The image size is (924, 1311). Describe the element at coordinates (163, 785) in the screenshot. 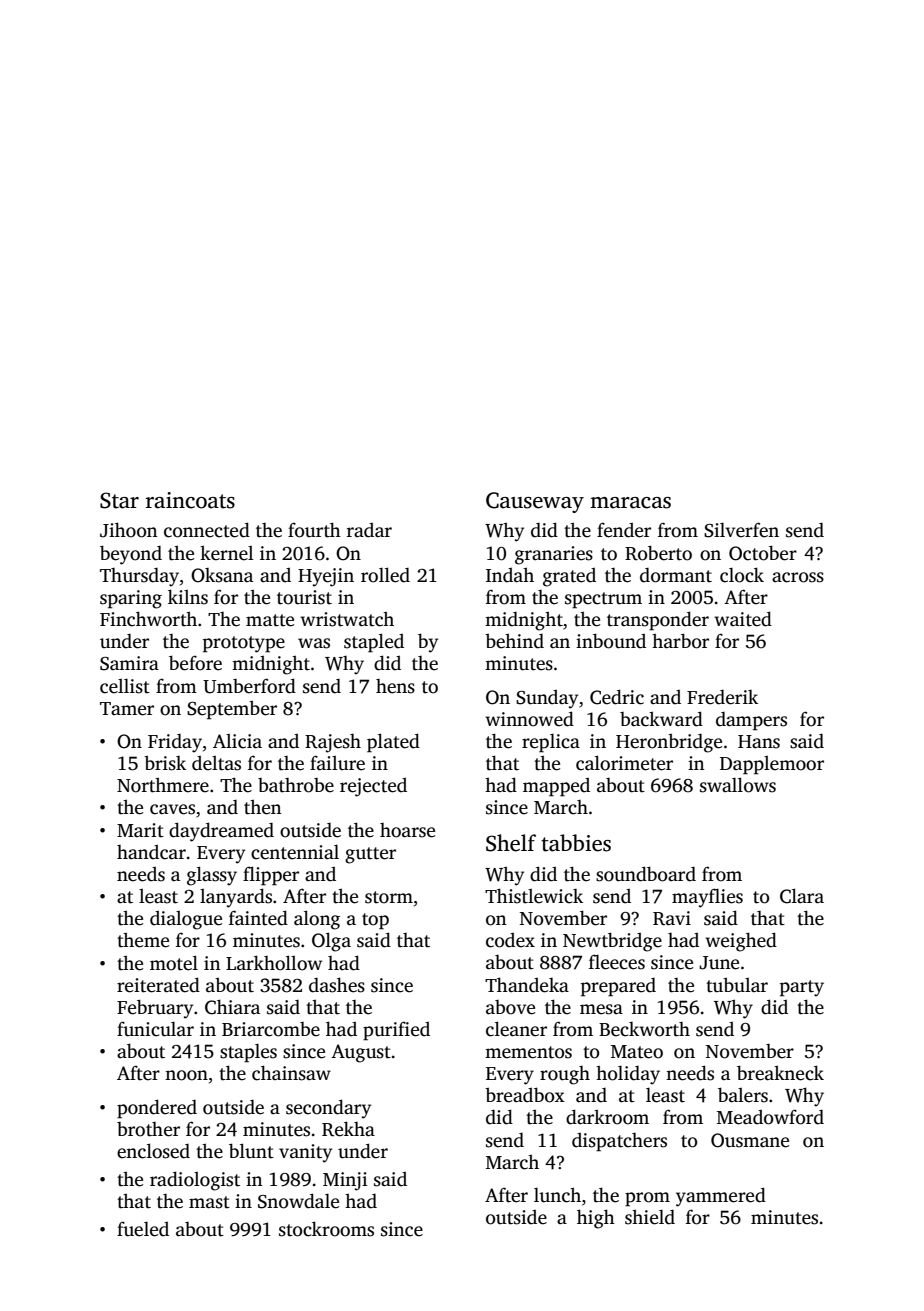

I see `Northmere` at that location.
